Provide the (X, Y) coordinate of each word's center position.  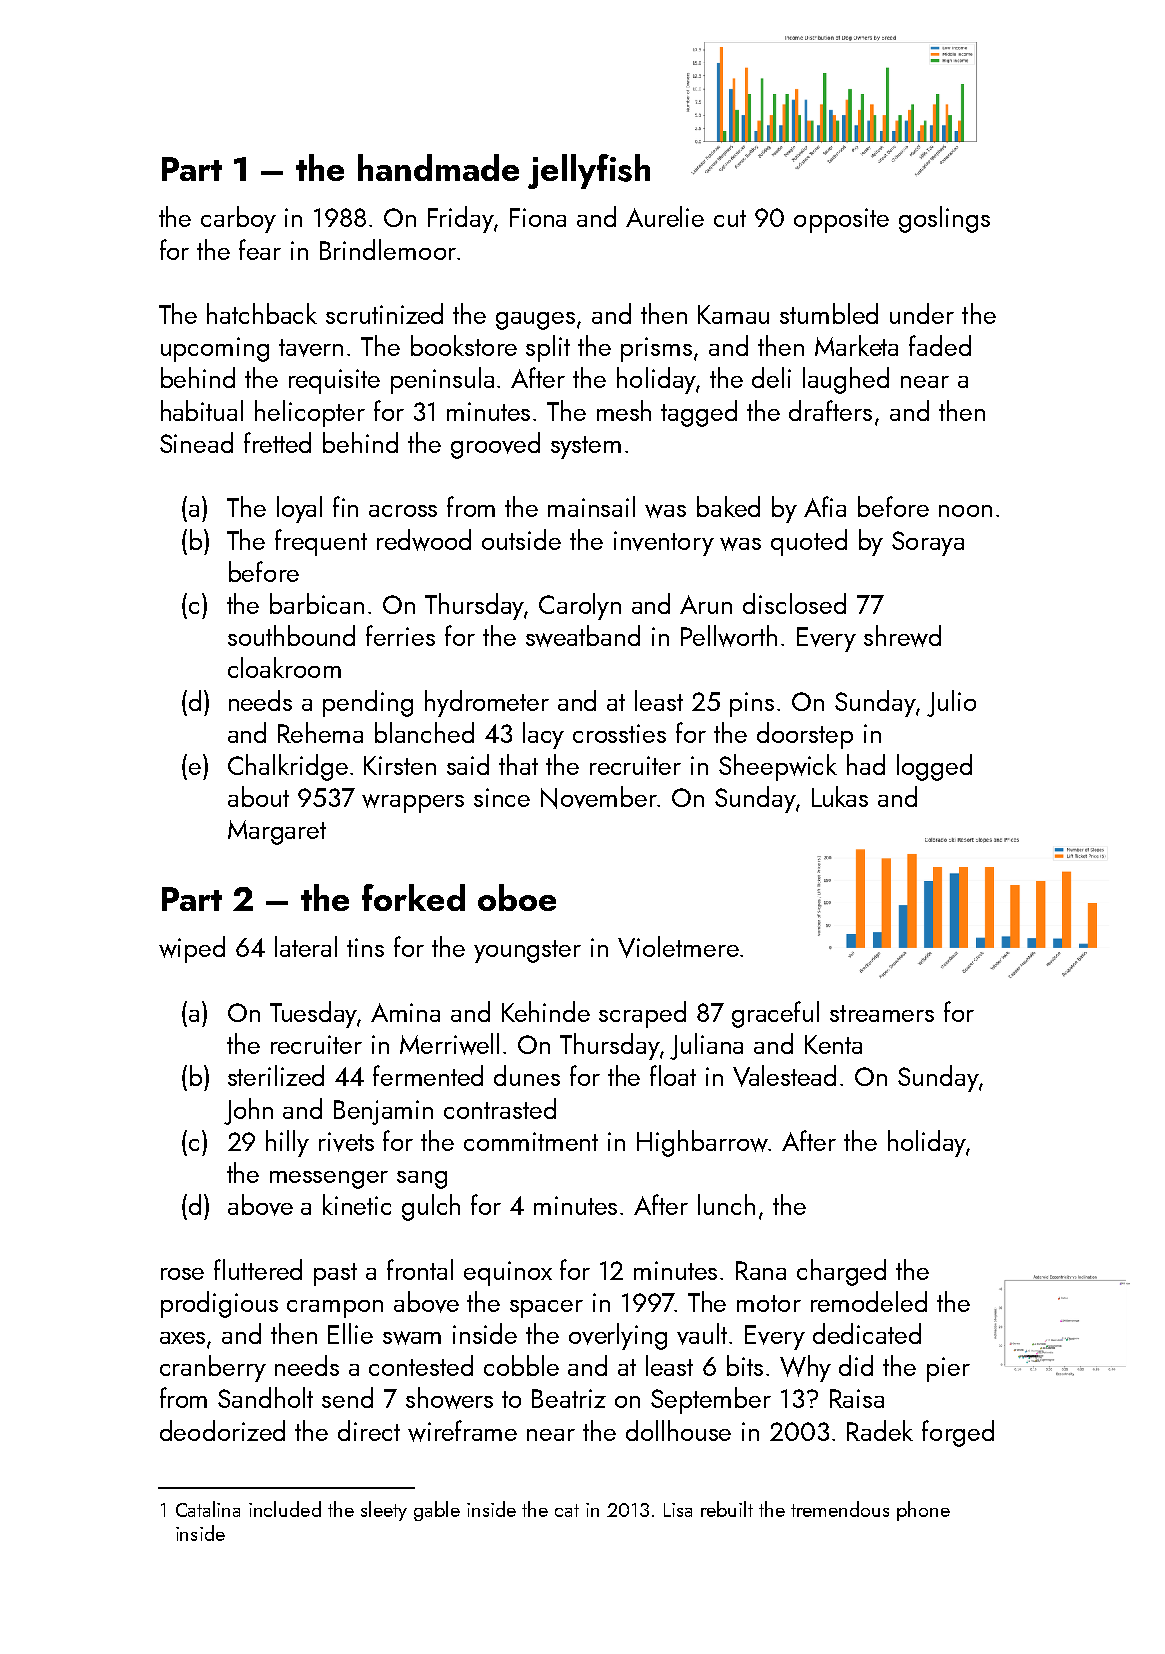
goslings (944, 219)
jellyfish (589, 171)
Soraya (928, 543)
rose (182, 1274)
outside (521, 539)
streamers (882, 1013)
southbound (291, 635)
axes (182, 1338)
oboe (517, 897)
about (258, 796)
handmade (438, 167)
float (673, 1075)
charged (841, 1272)
